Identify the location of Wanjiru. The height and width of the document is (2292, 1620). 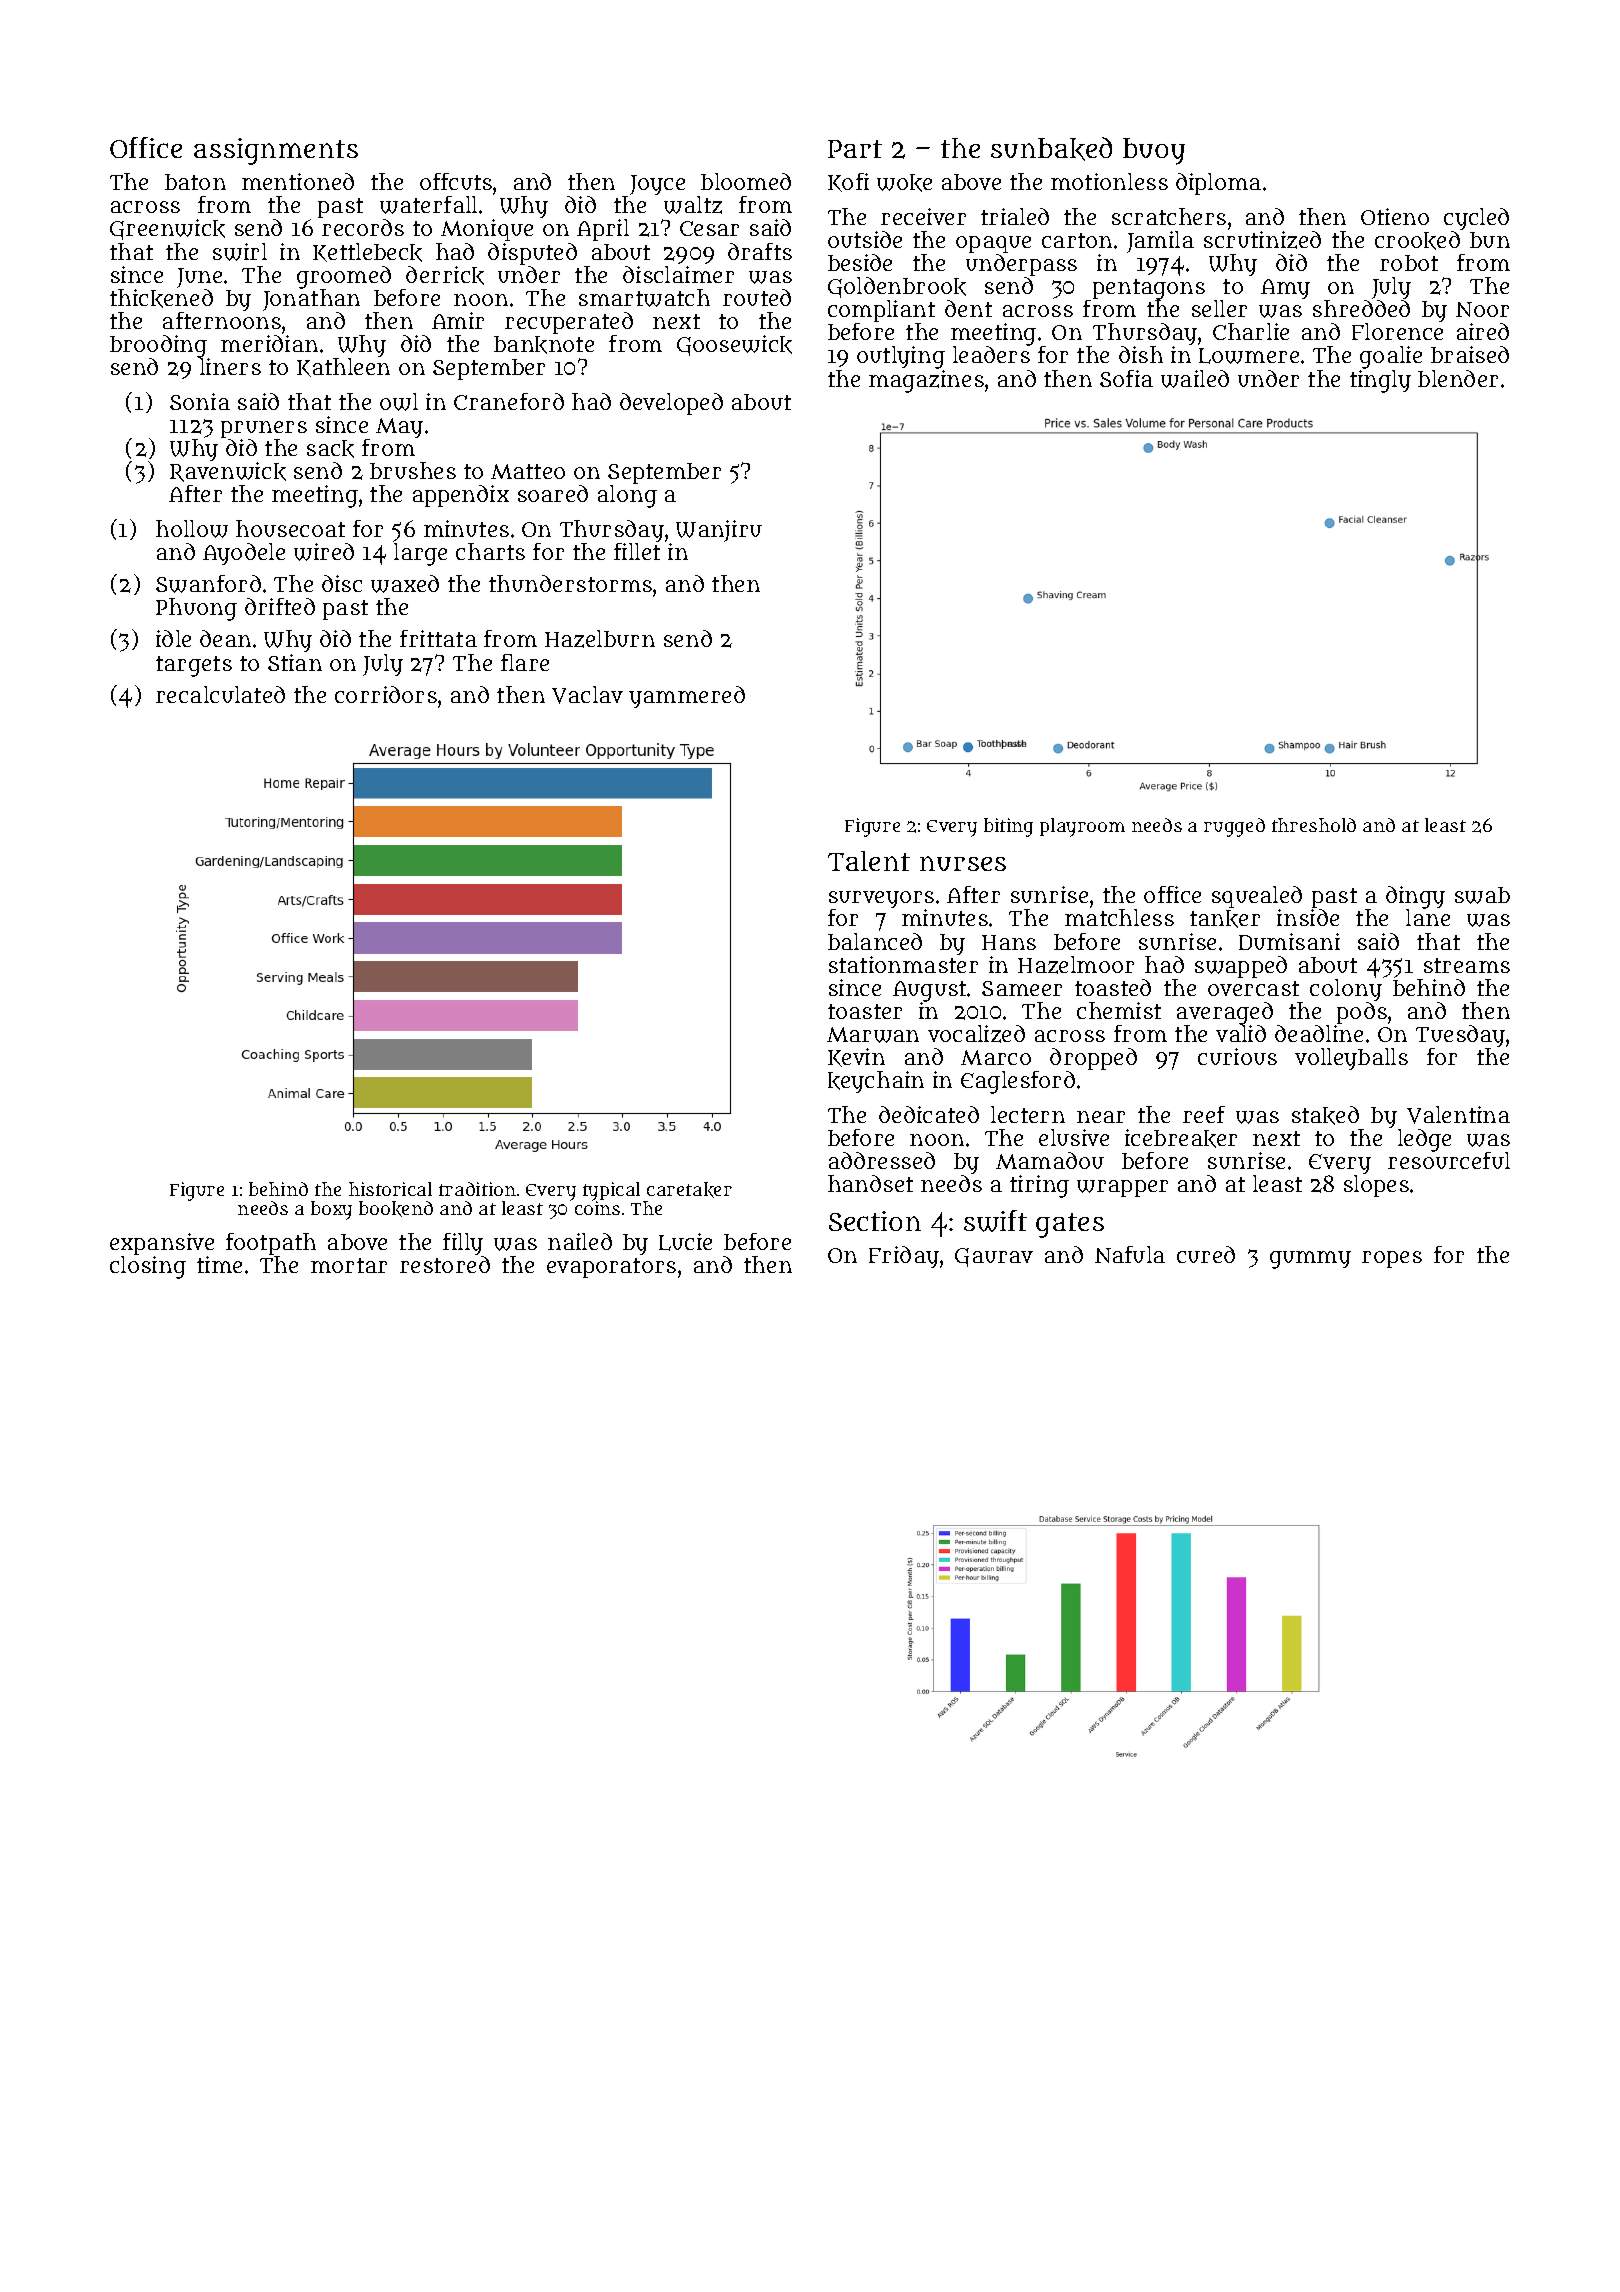
(719, 531).
